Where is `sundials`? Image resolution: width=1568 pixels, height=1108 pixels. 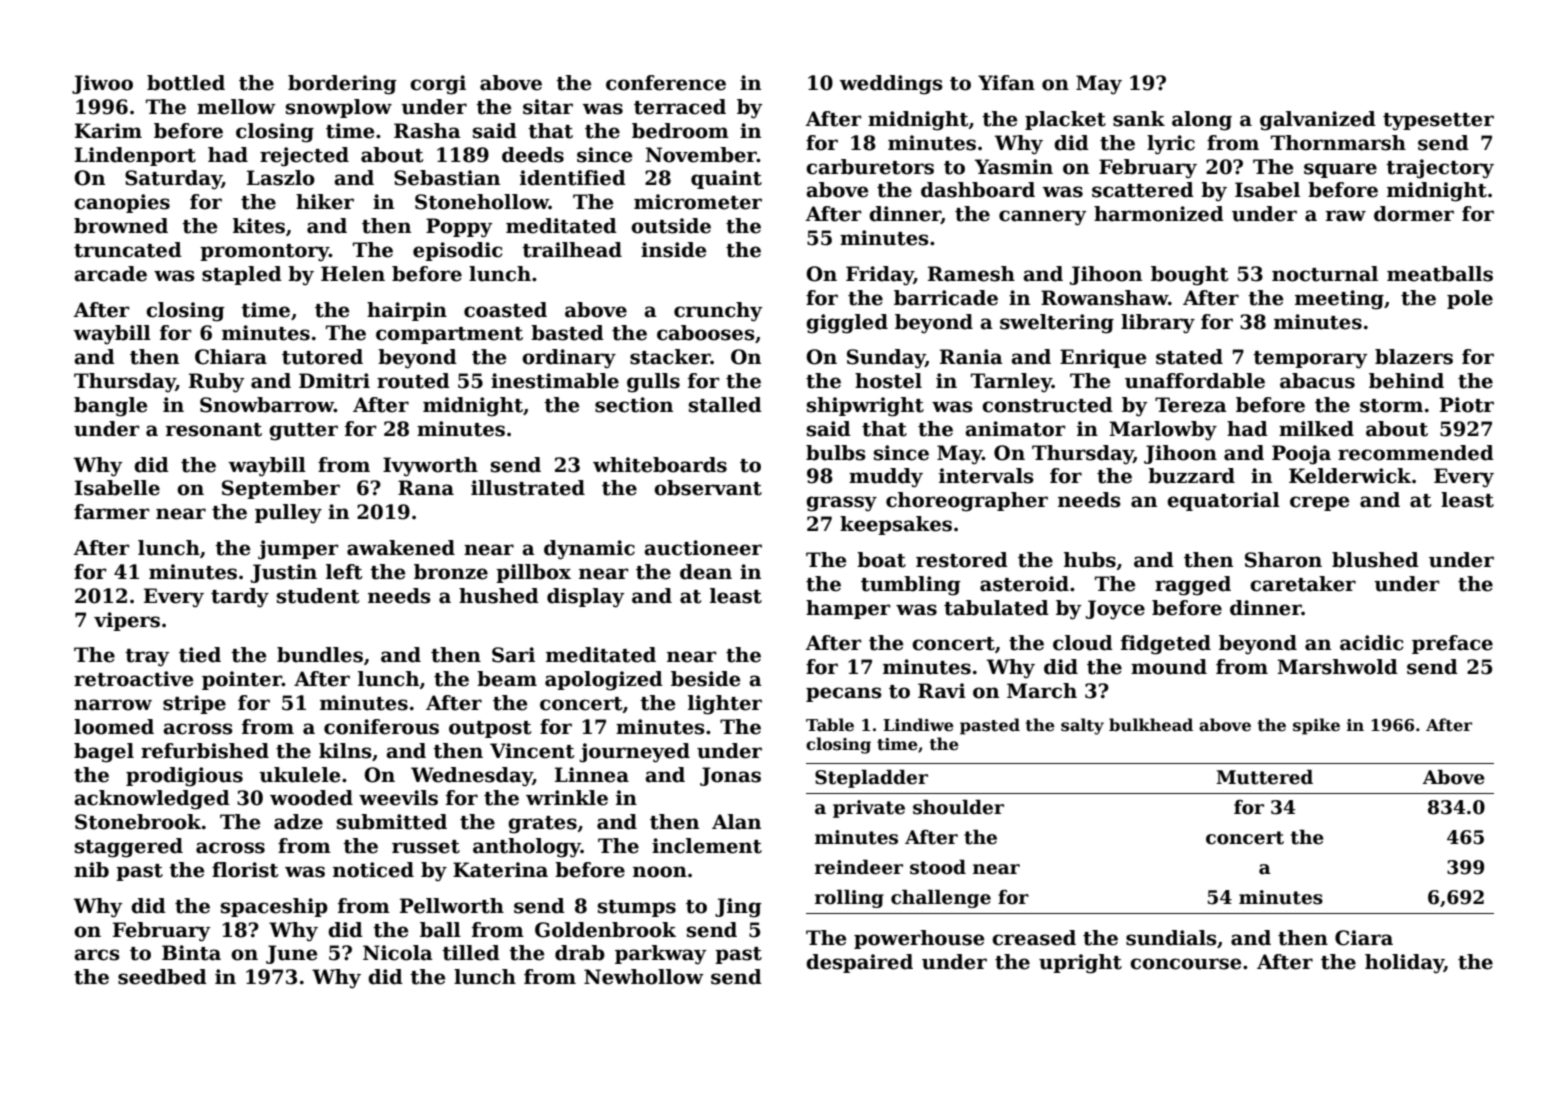
sundials is located at coordinates (1171, 938).
